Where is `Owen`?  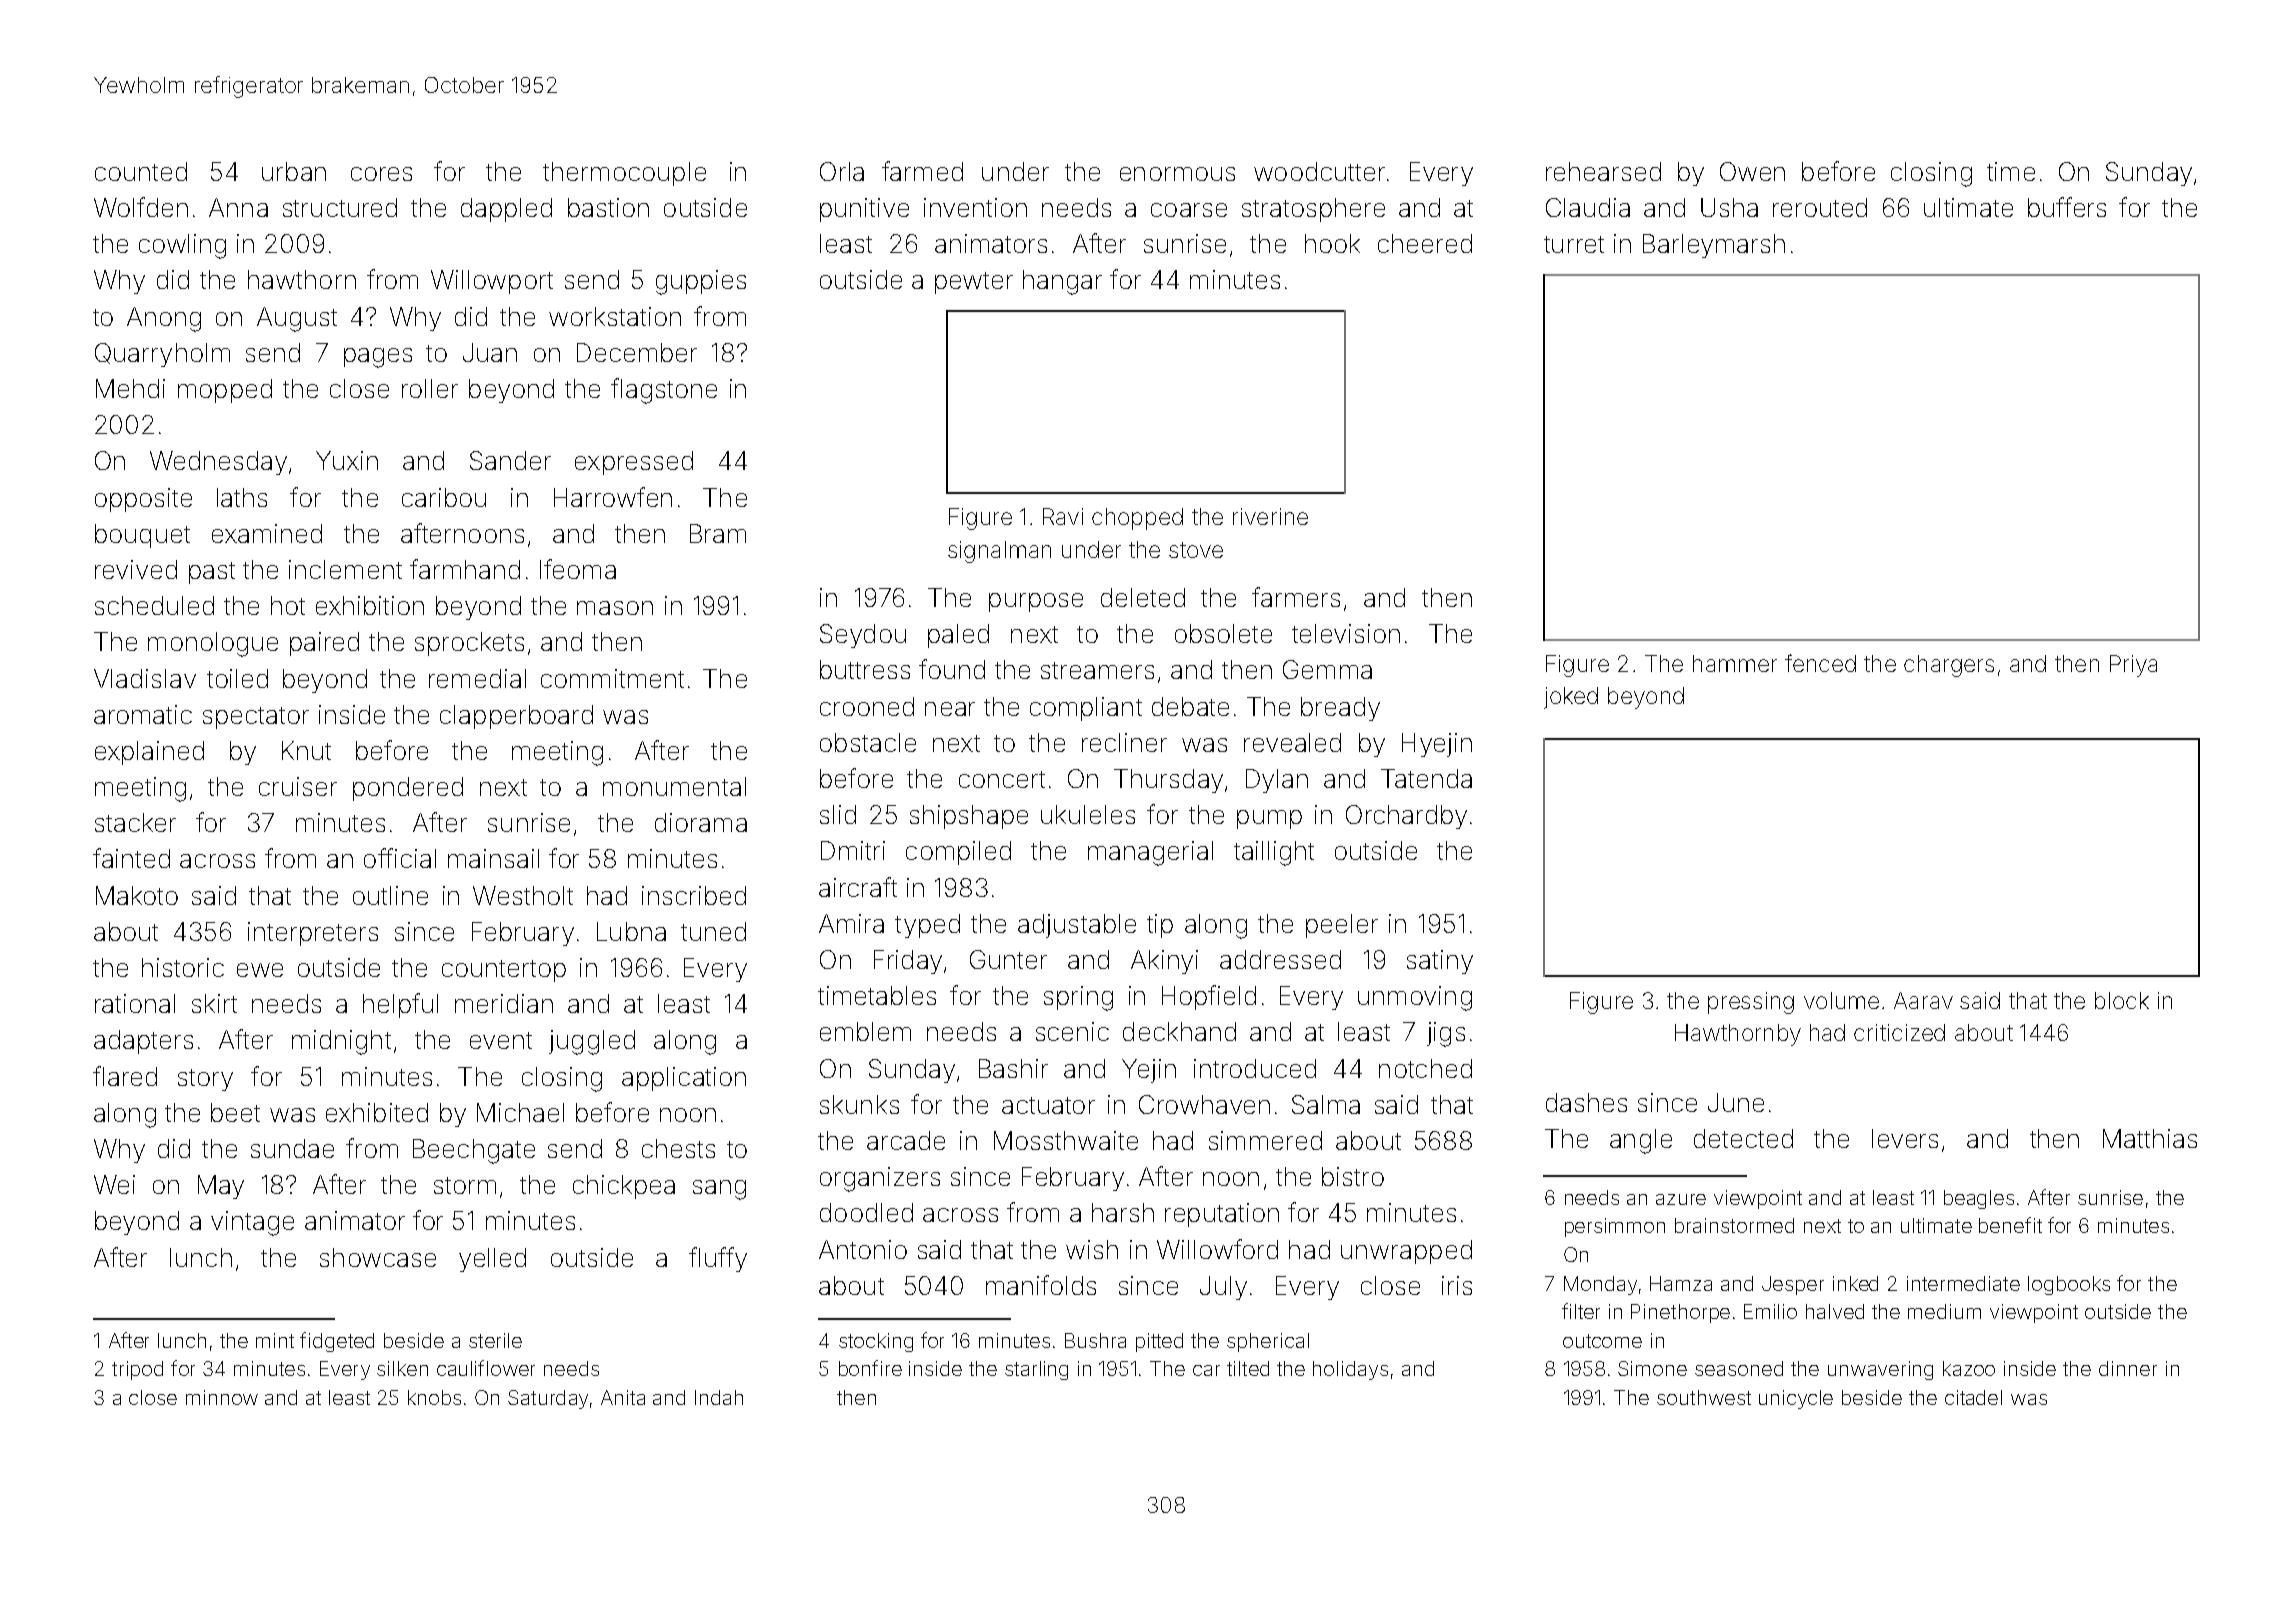 Owen is located at coordinates (1752, 171).
